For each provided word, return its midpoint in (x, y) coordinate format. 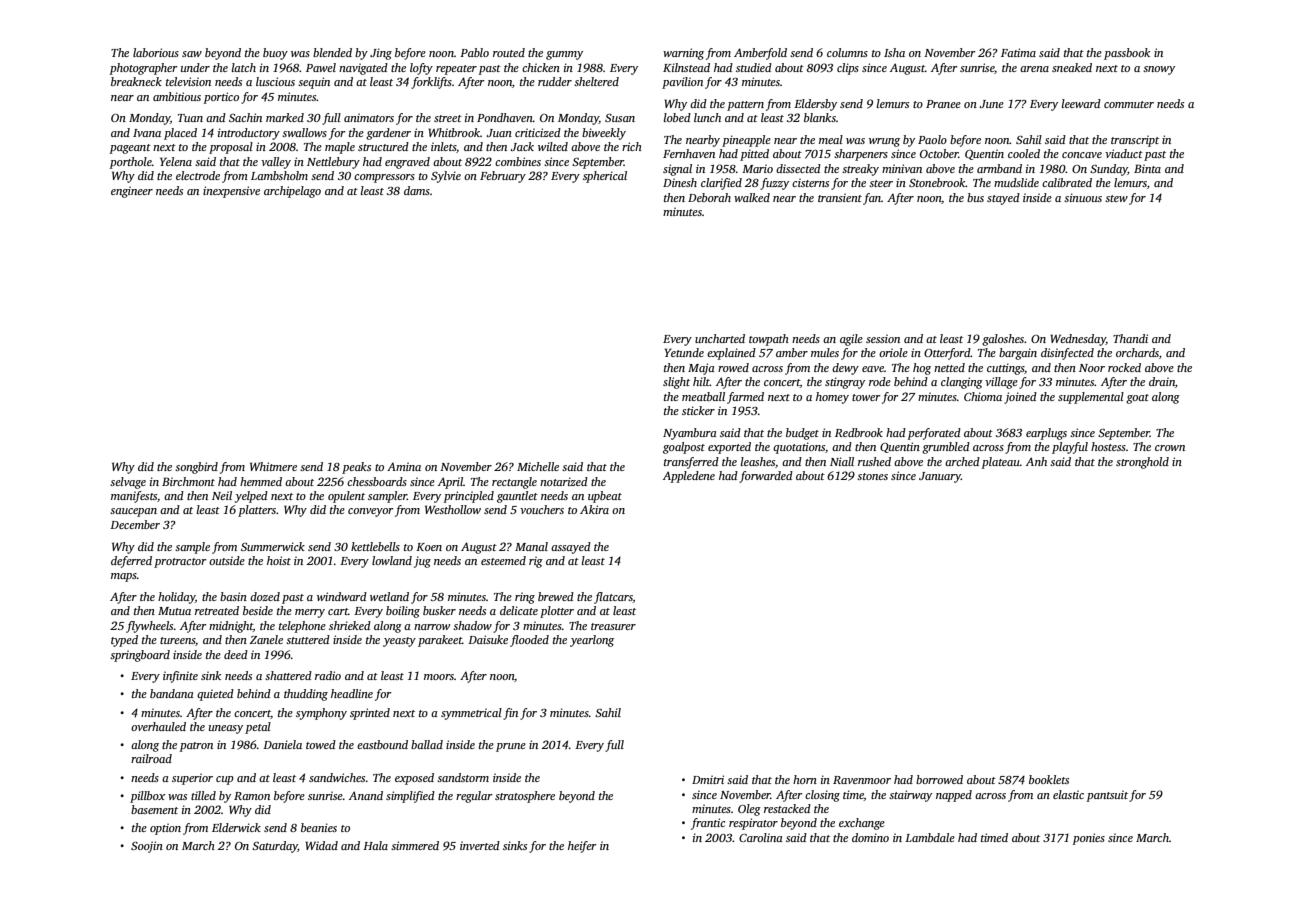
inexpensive (231, 192)
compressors (384, 178)
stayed (1003, 199)
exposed (414, 779)
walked (752, 197)
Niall (842, 461)
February (503, 177)
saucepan (133, 512)
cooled (1024, 153)
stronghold (1142, 463)
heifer (582, 847)
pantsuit (1107, 796)
